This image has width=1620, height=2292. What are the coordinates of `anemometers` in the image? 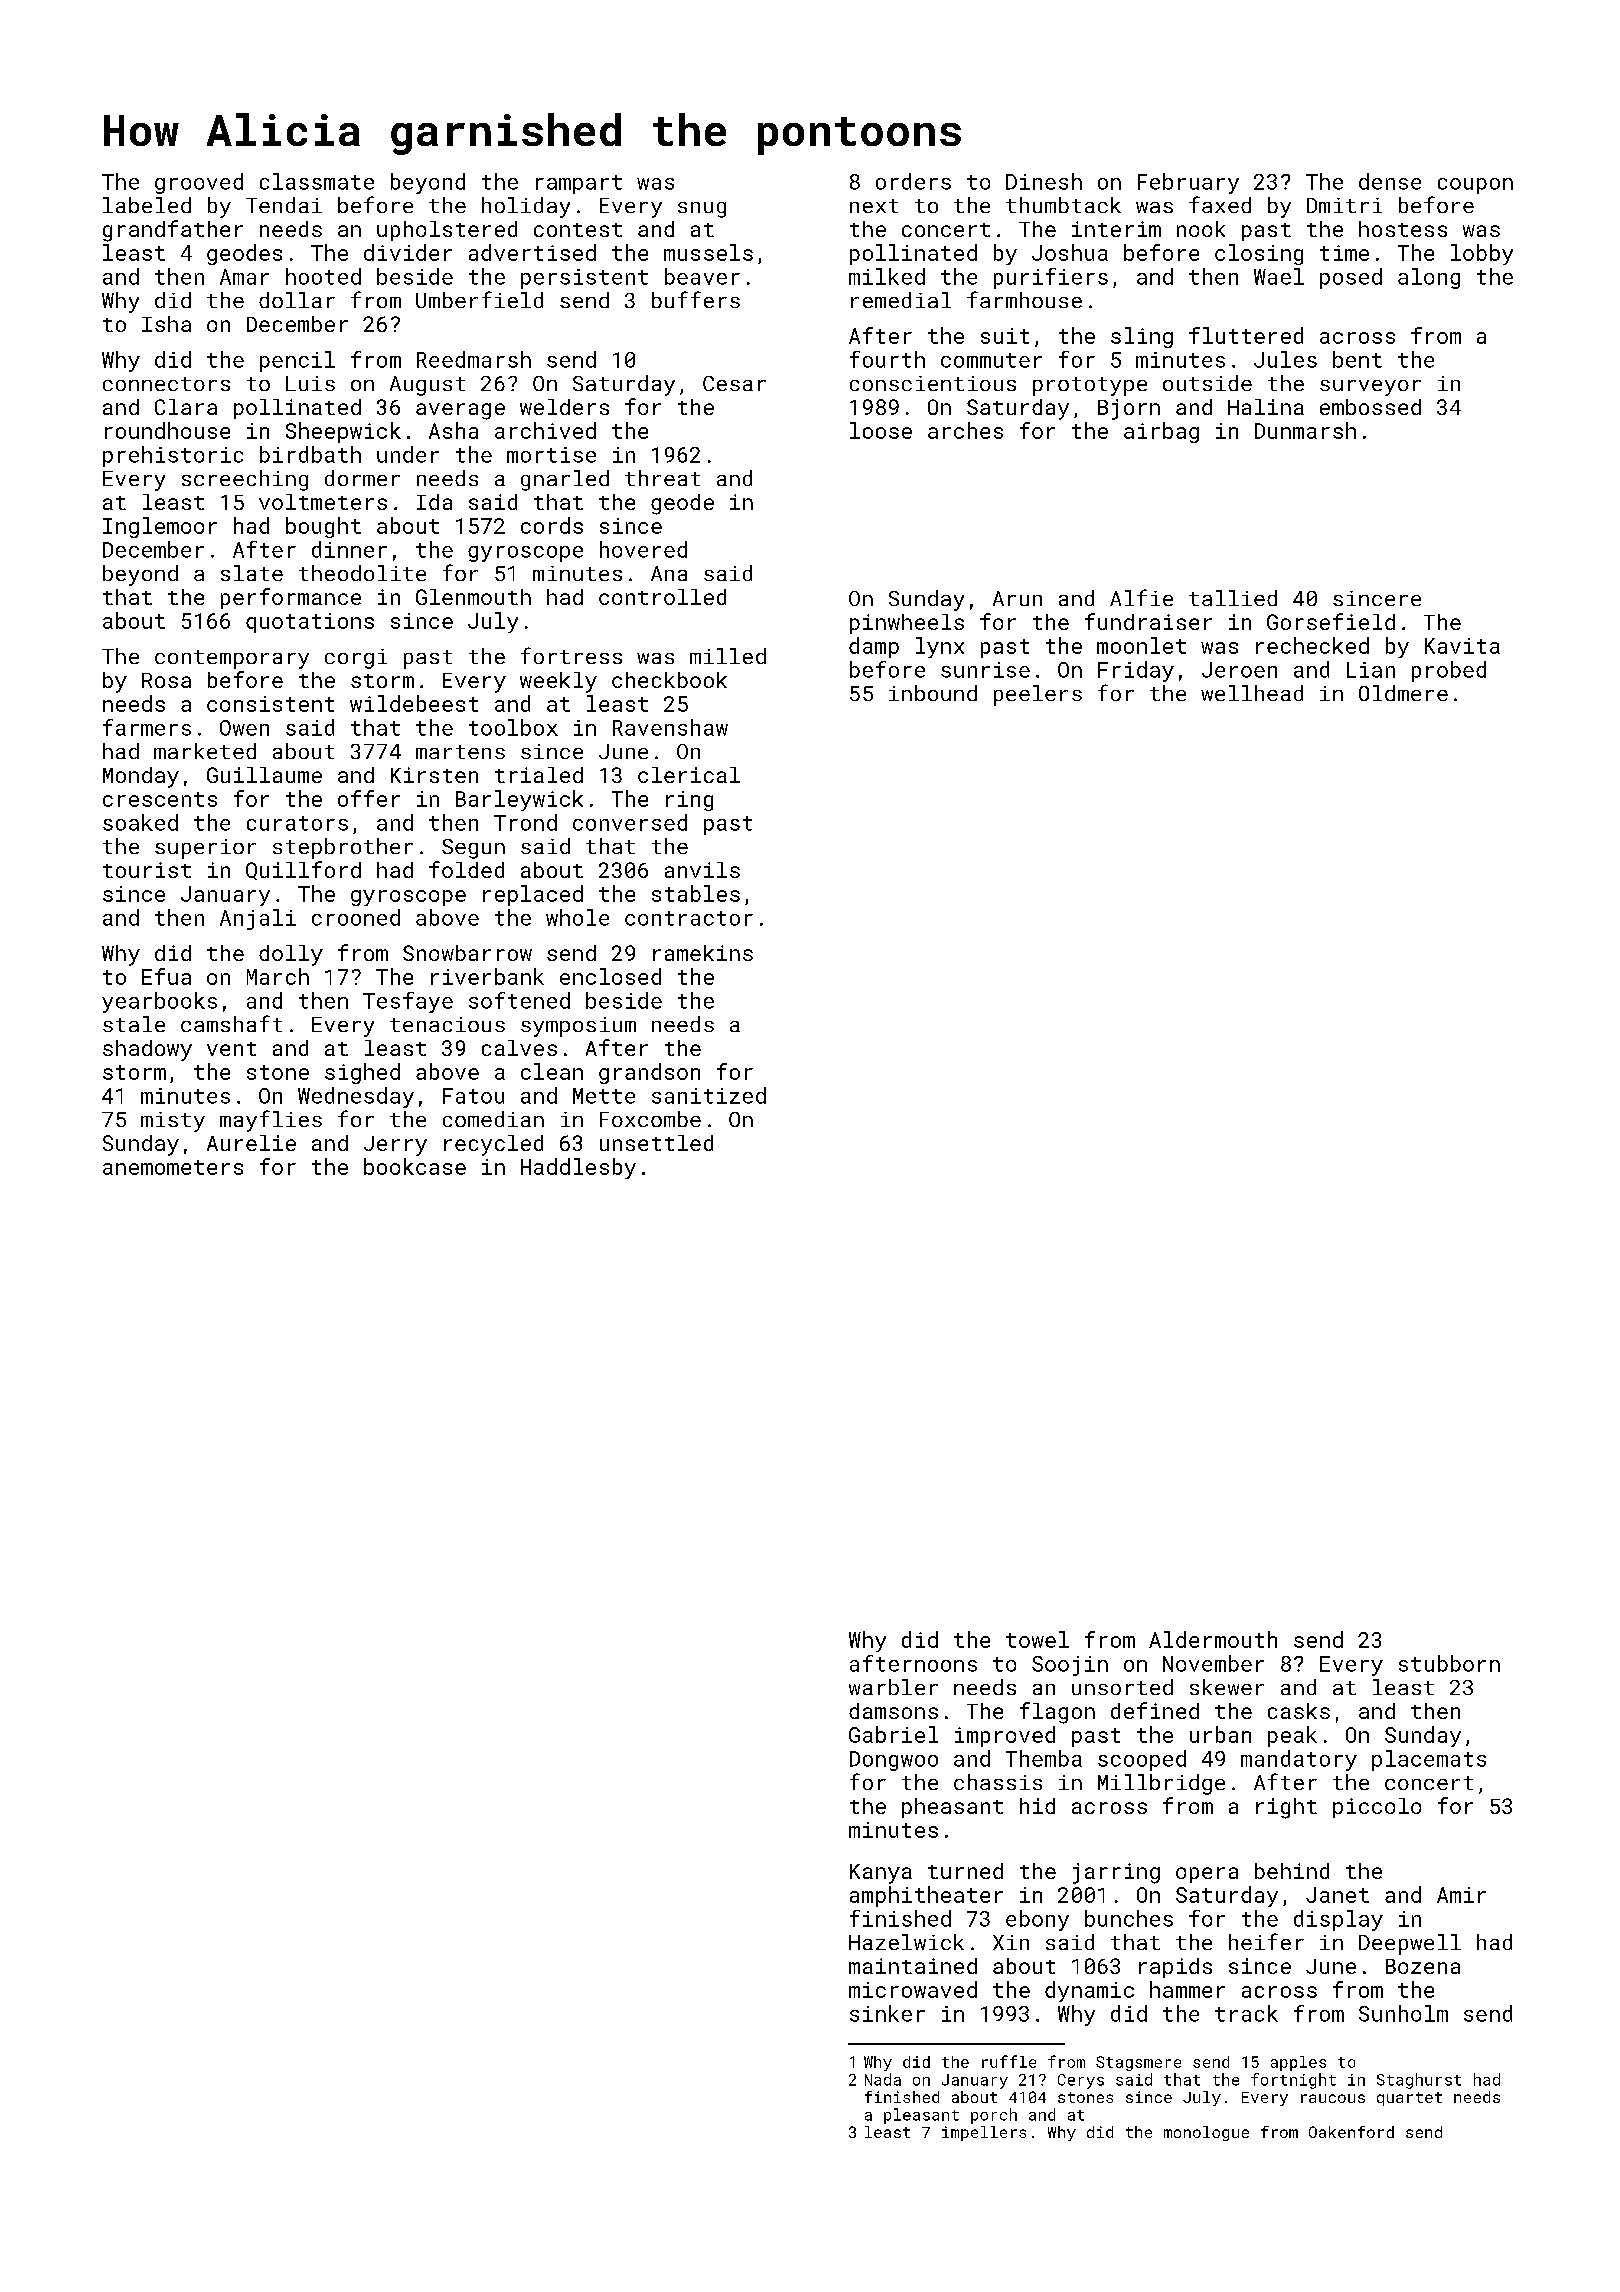 It's located at (173, 1167).
